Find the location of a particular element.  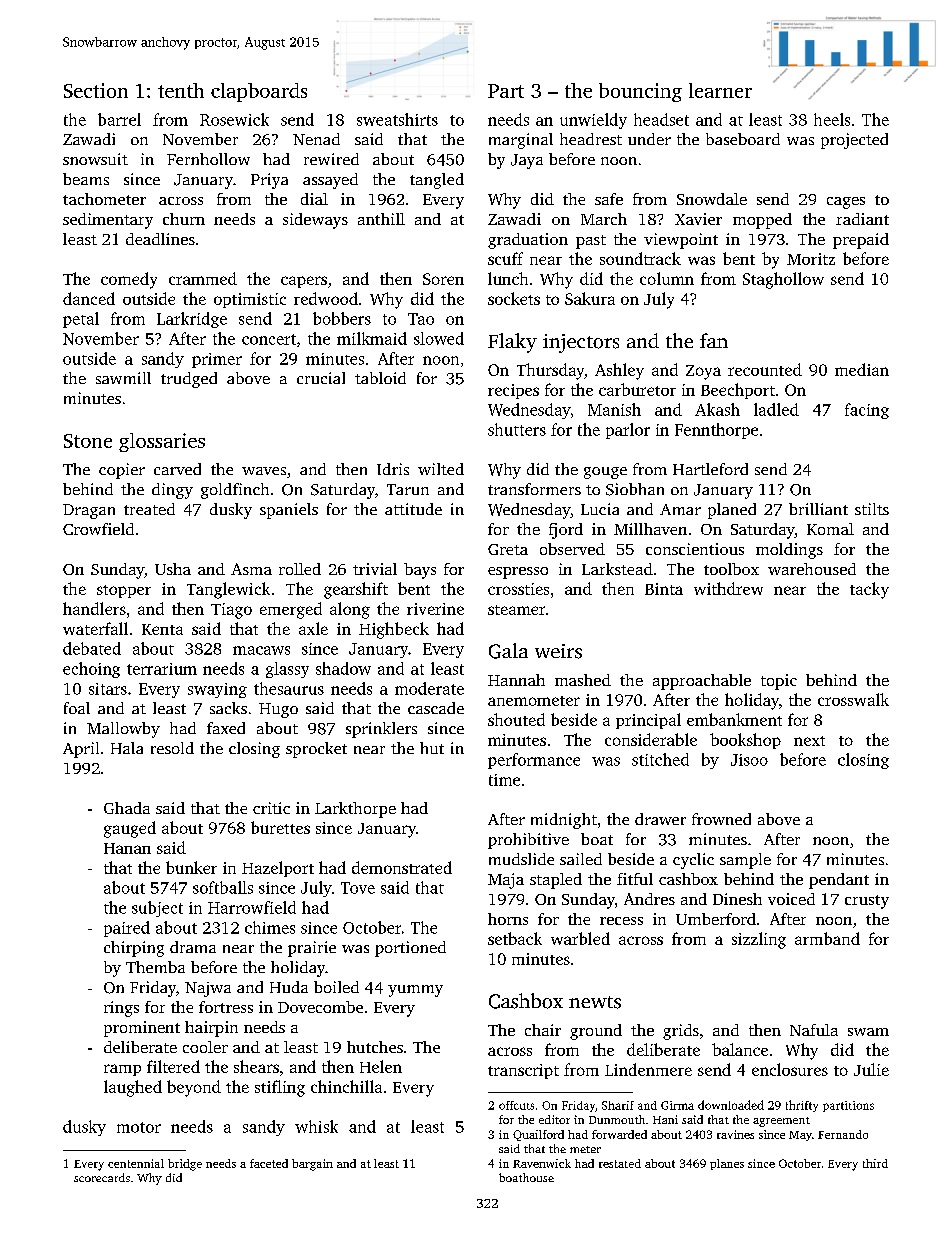

Dovecombe is located at coordinates (320, 1007).
